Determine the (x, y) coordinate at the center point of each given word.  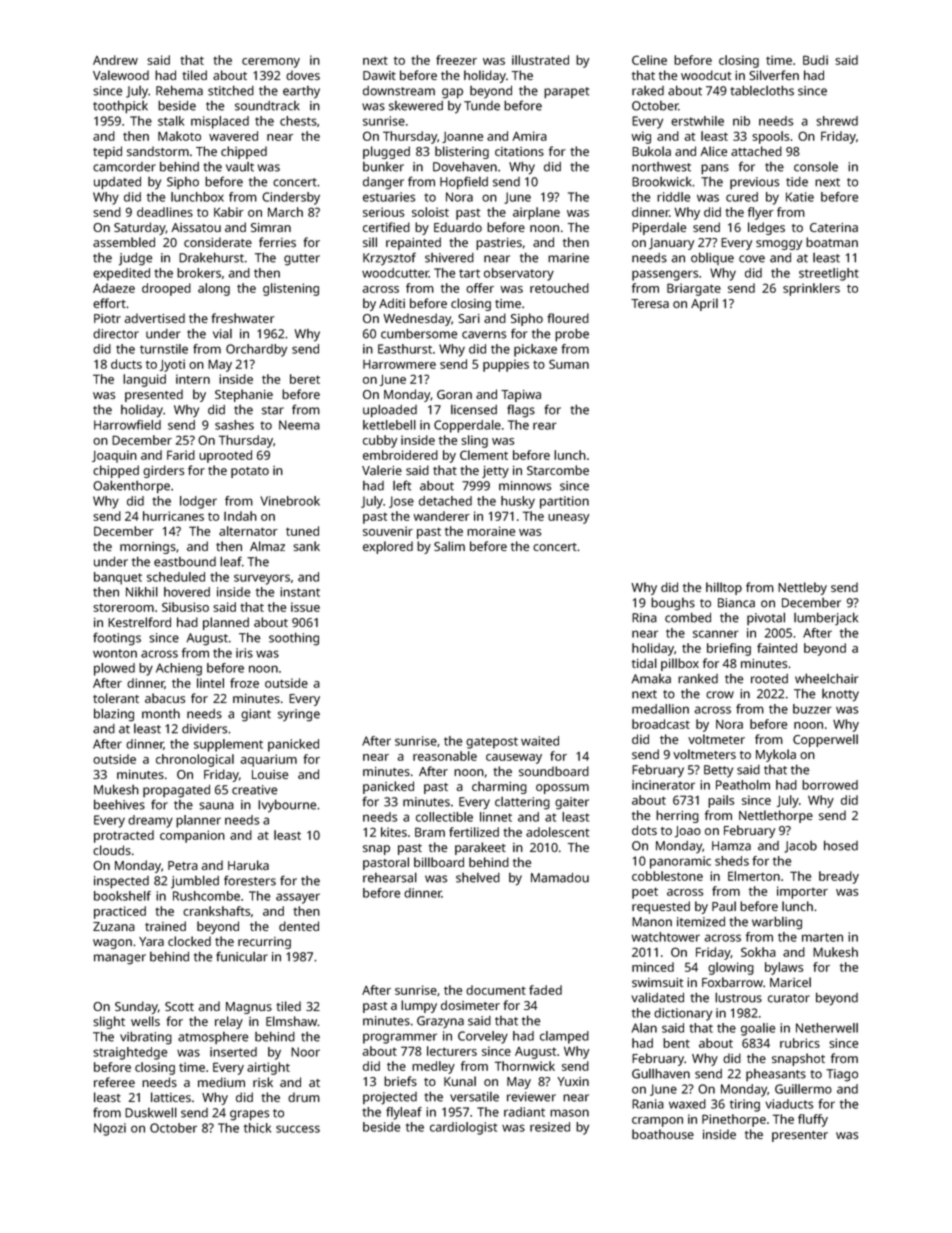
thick (257, 1128)
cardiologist (463, 1128)
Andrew (115, 60)
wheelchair (826, 678)
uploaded (390, 411)
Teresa (650, 303)
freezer (456, 60)
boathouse (663, 1134)
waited (540, 741)
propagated (176, 791)
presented (154, 395)
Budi (815, 60)
